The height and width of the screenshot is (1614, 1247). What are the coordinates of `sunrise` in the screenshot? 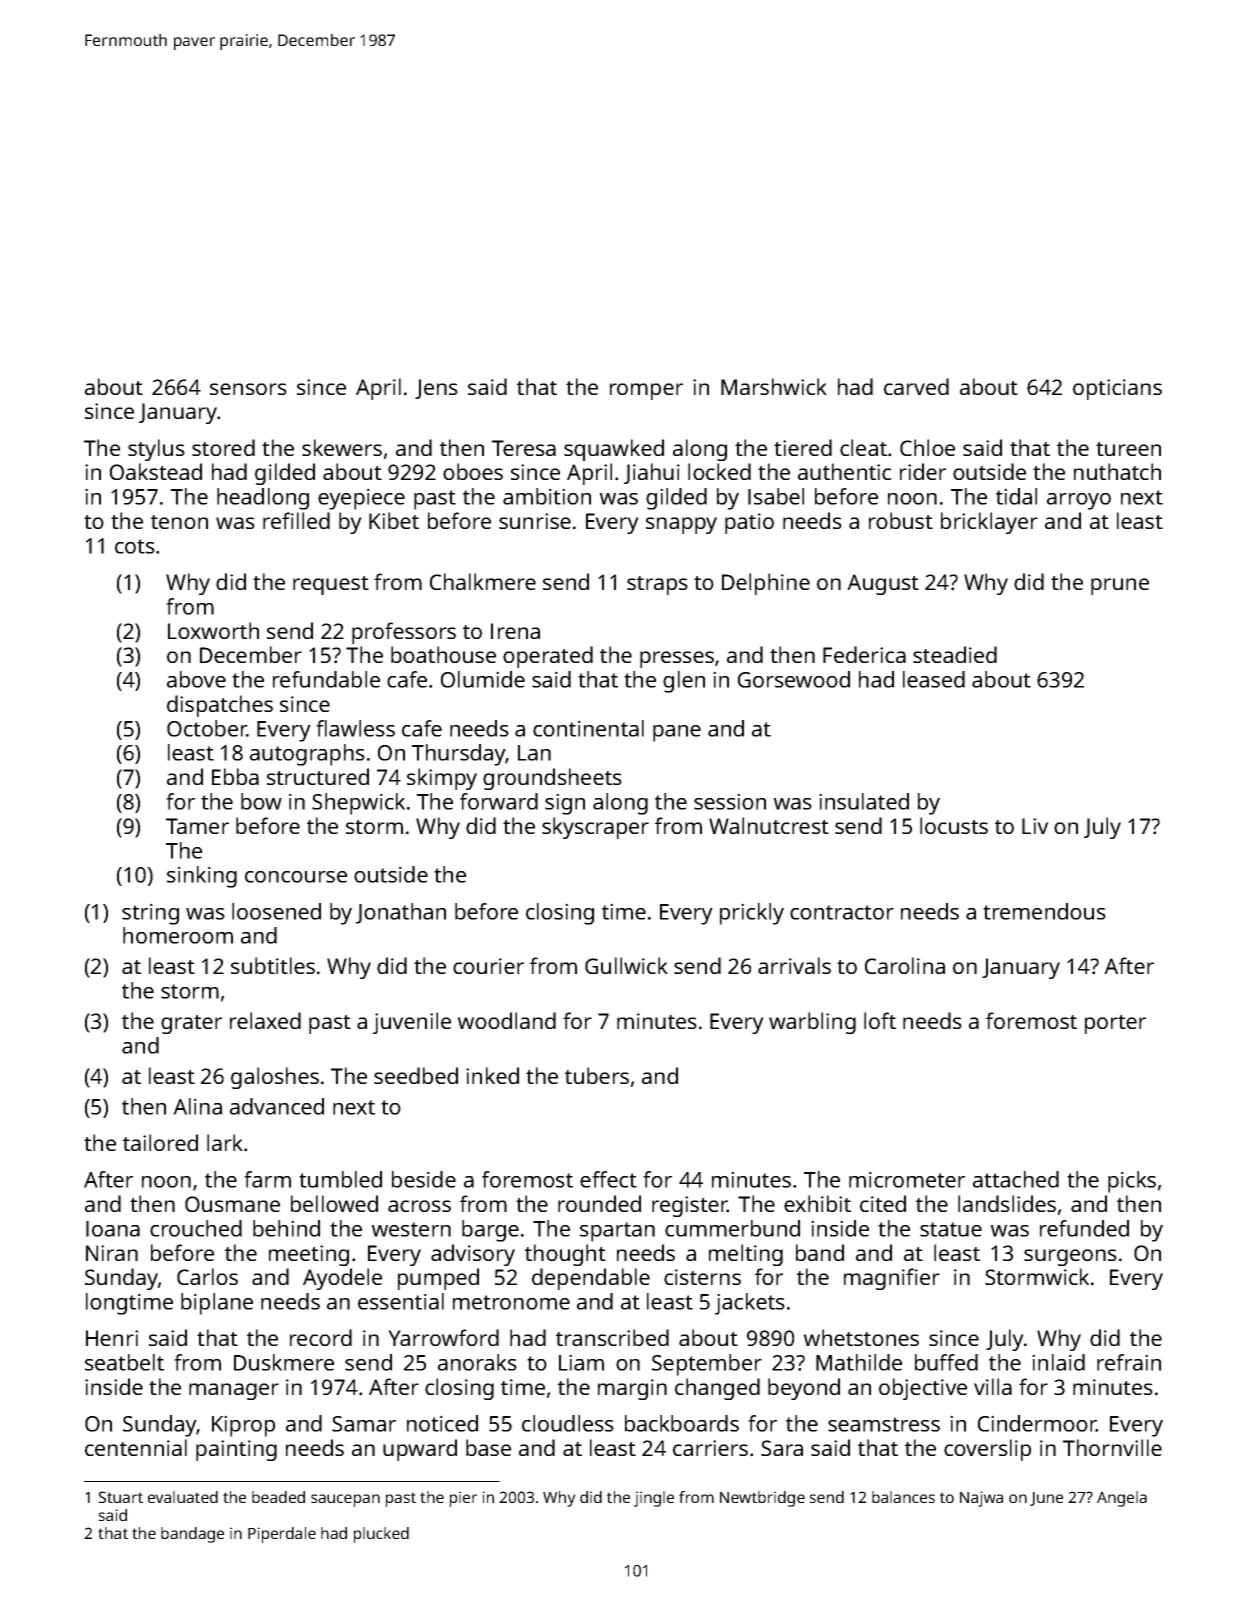 It's located at (535, 521).
